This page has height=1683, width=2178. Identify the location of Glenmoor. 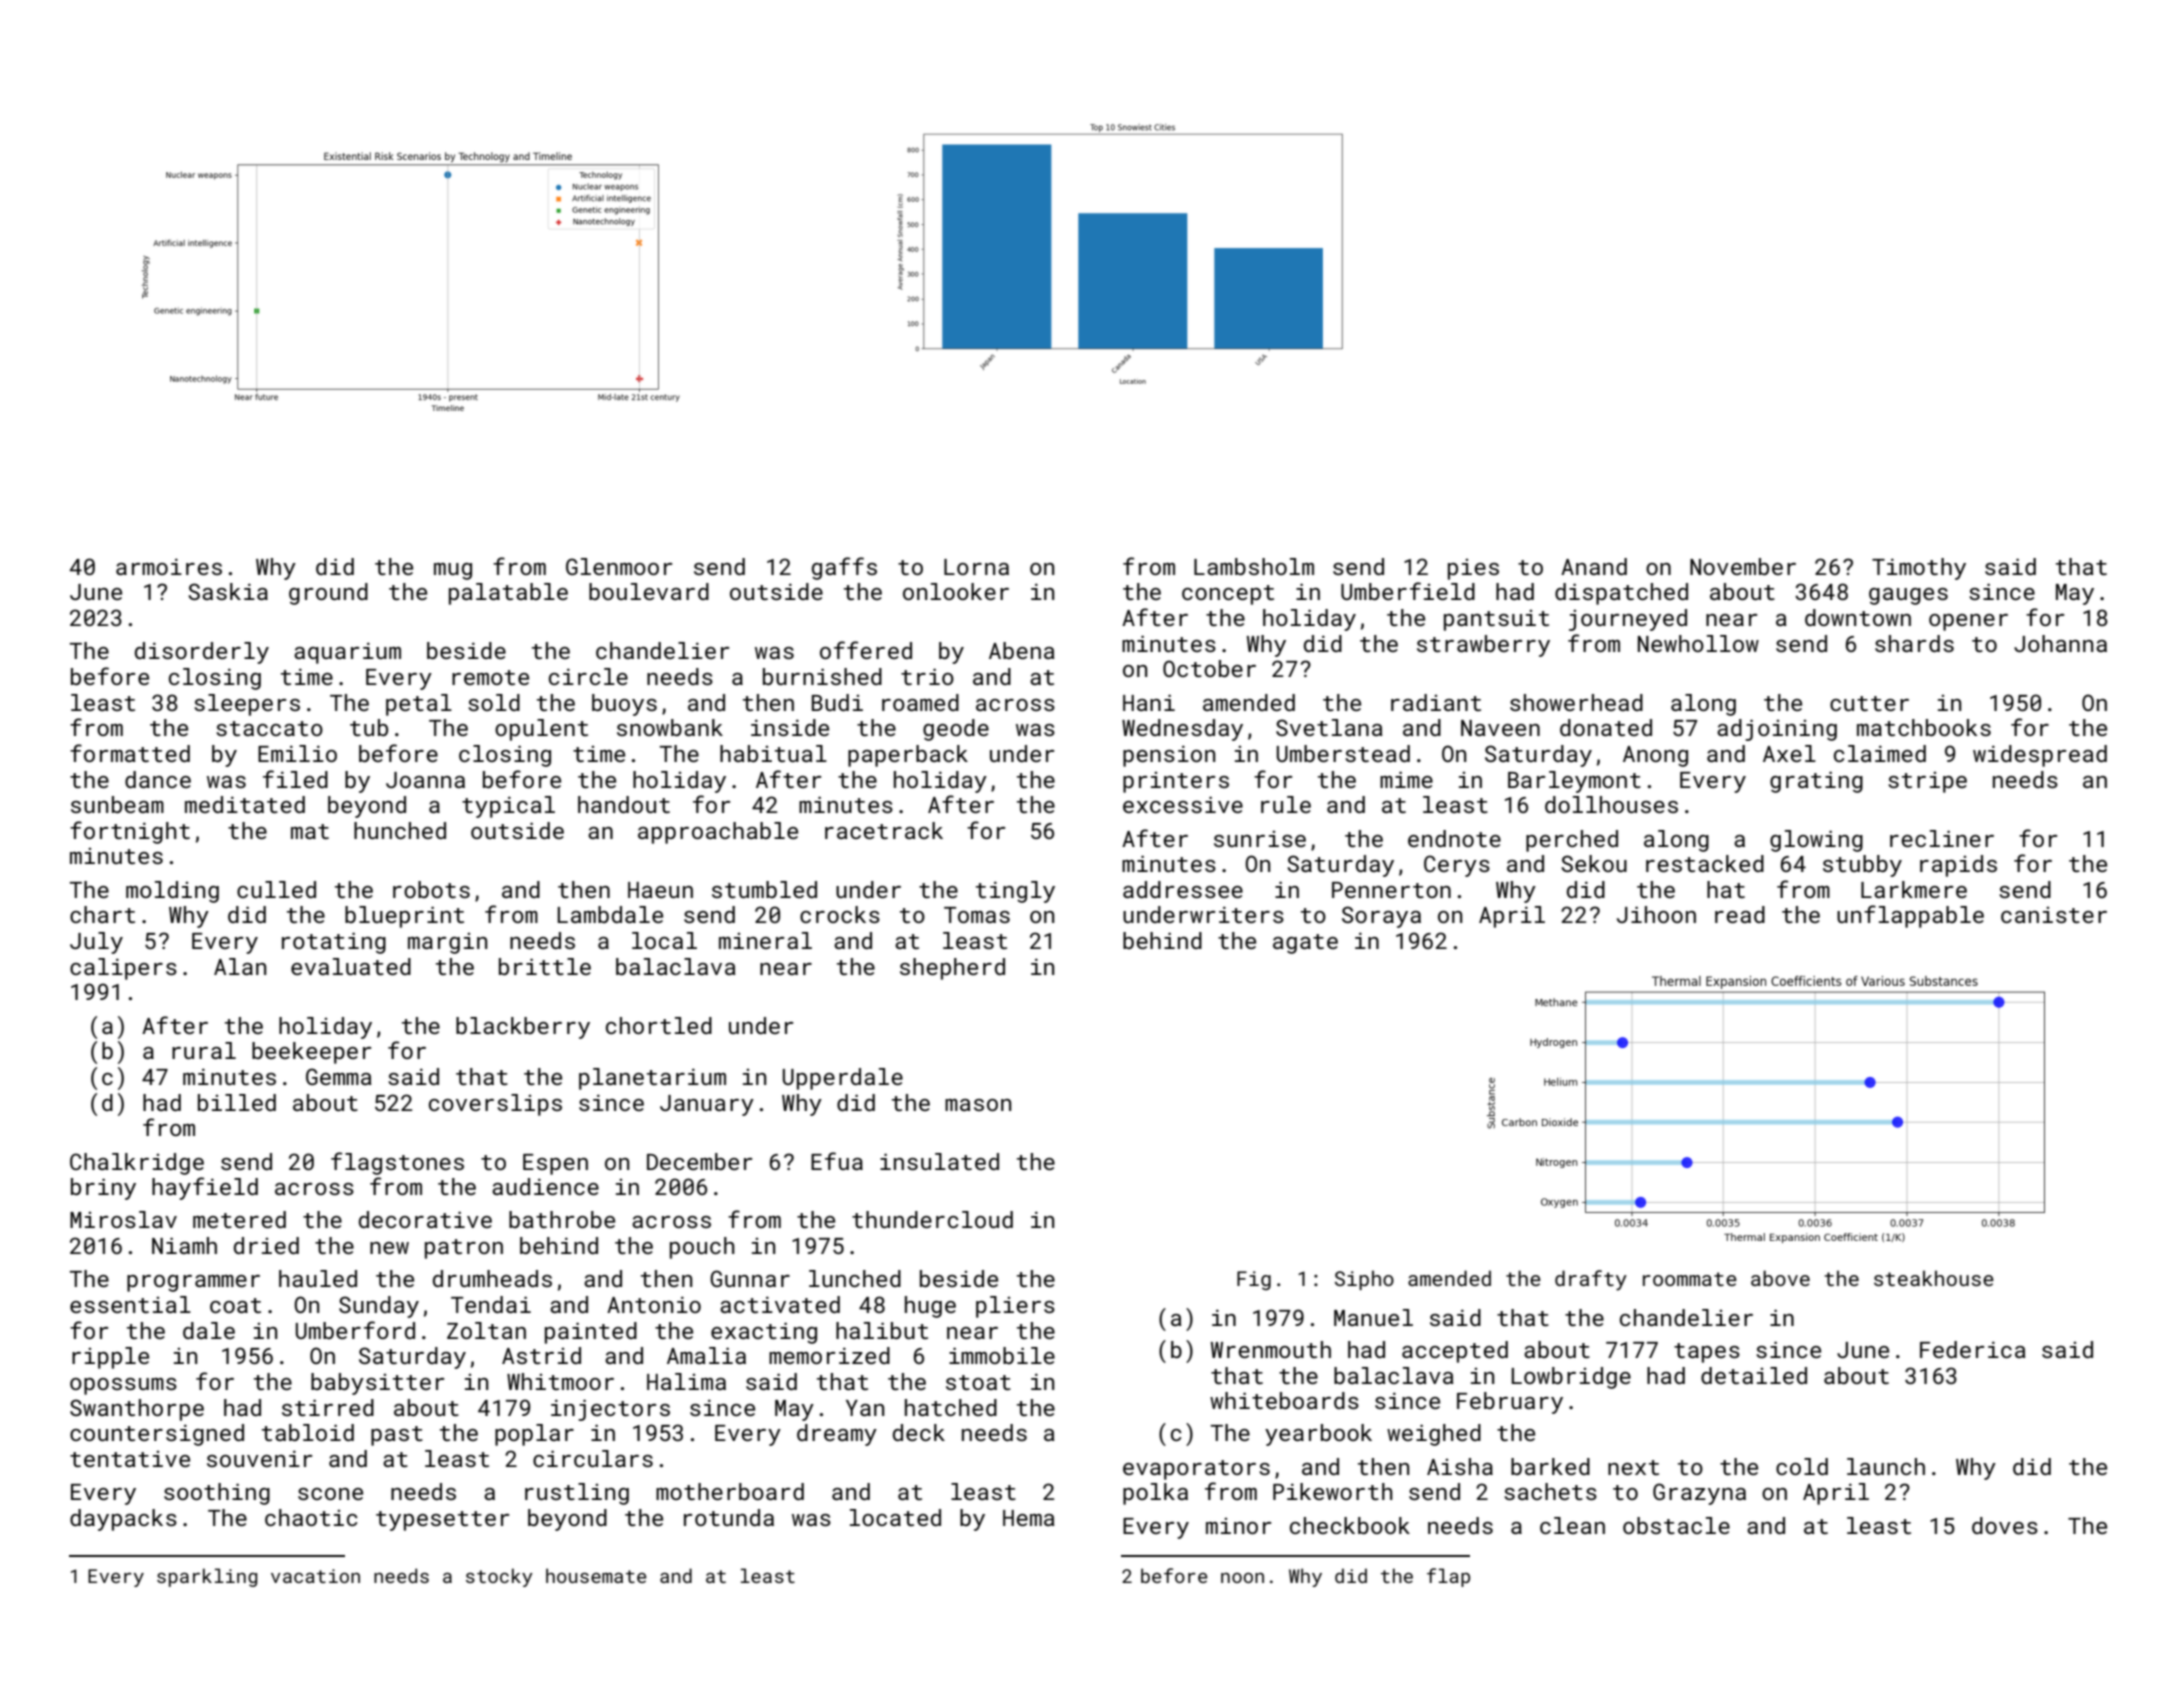
(619, 566).
